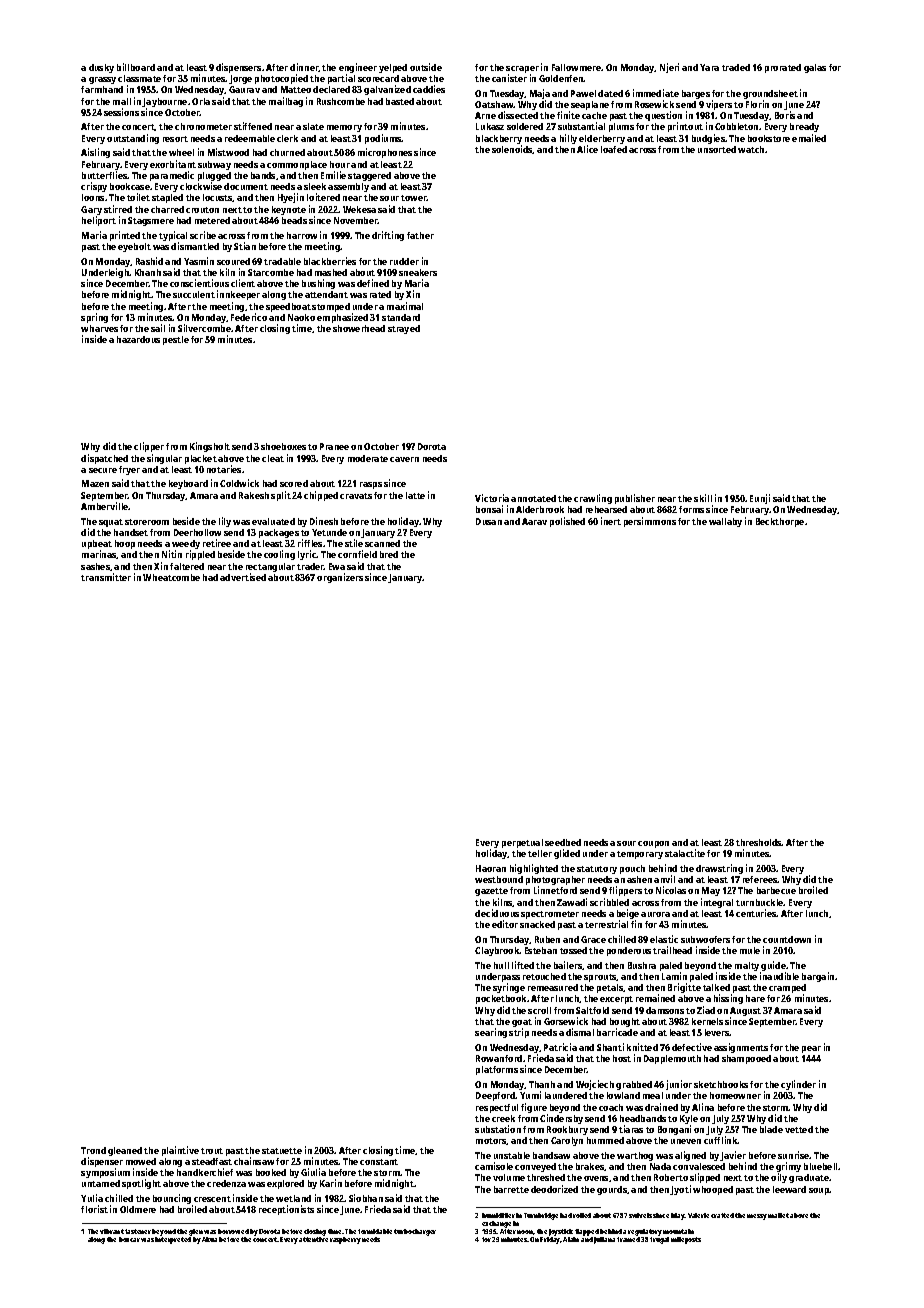 The width and height of the page is (924, 1308). I want to click on crawling, so click(593, 499).
